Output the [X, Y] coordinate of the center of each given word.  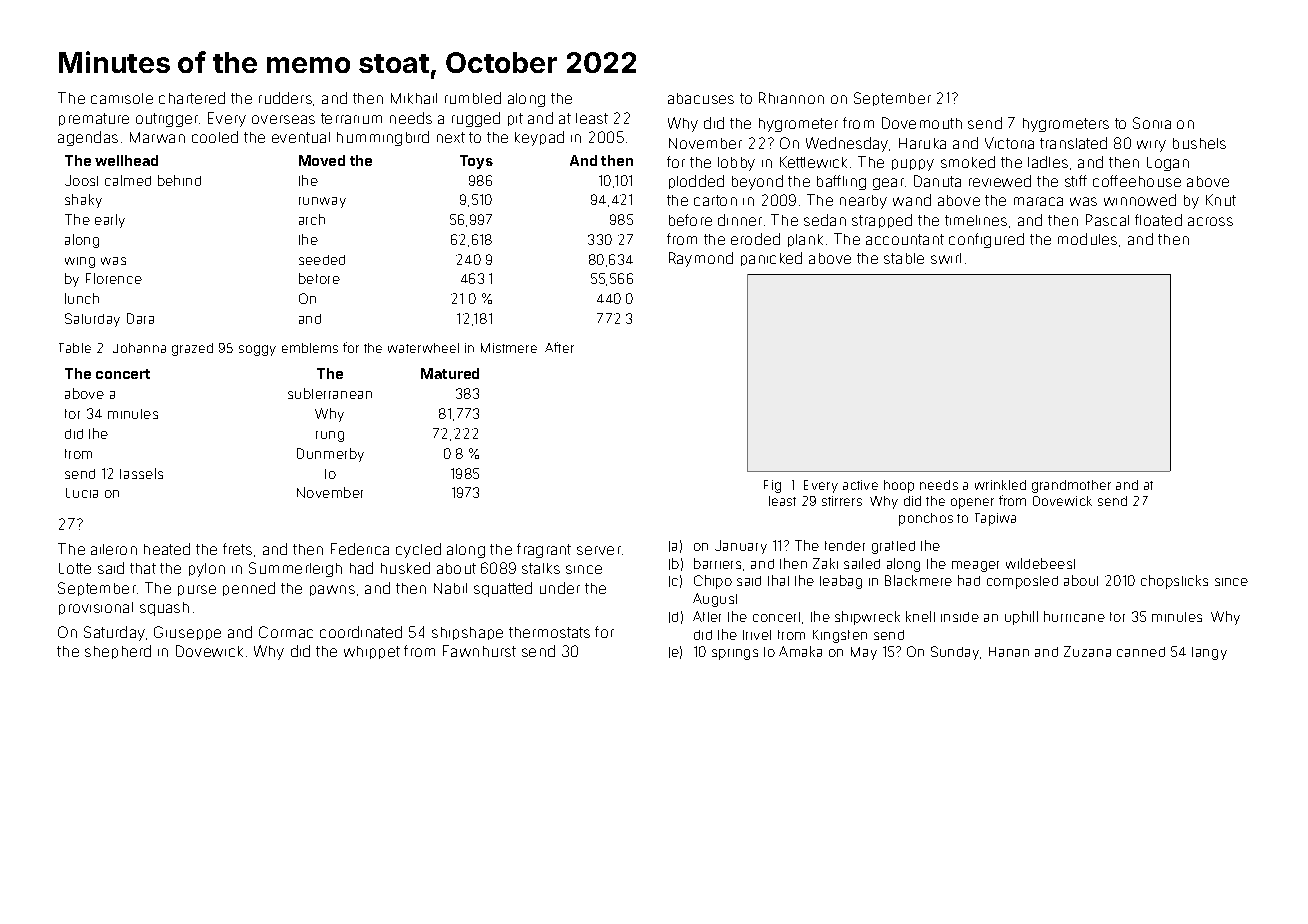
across [1210, 221]
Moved [322, 160]
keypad [539, 138]
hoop [899, 486]
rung [330, 436]
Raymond [701, 259]
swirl [946, 258]
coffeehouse [1137, 181]
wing [80, 262]
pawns [332, 590]
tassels [141, 473]
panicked [771, 259]
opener [972, 503]
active [860, 485]
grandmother [1071, 486]
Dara [140, 318]
